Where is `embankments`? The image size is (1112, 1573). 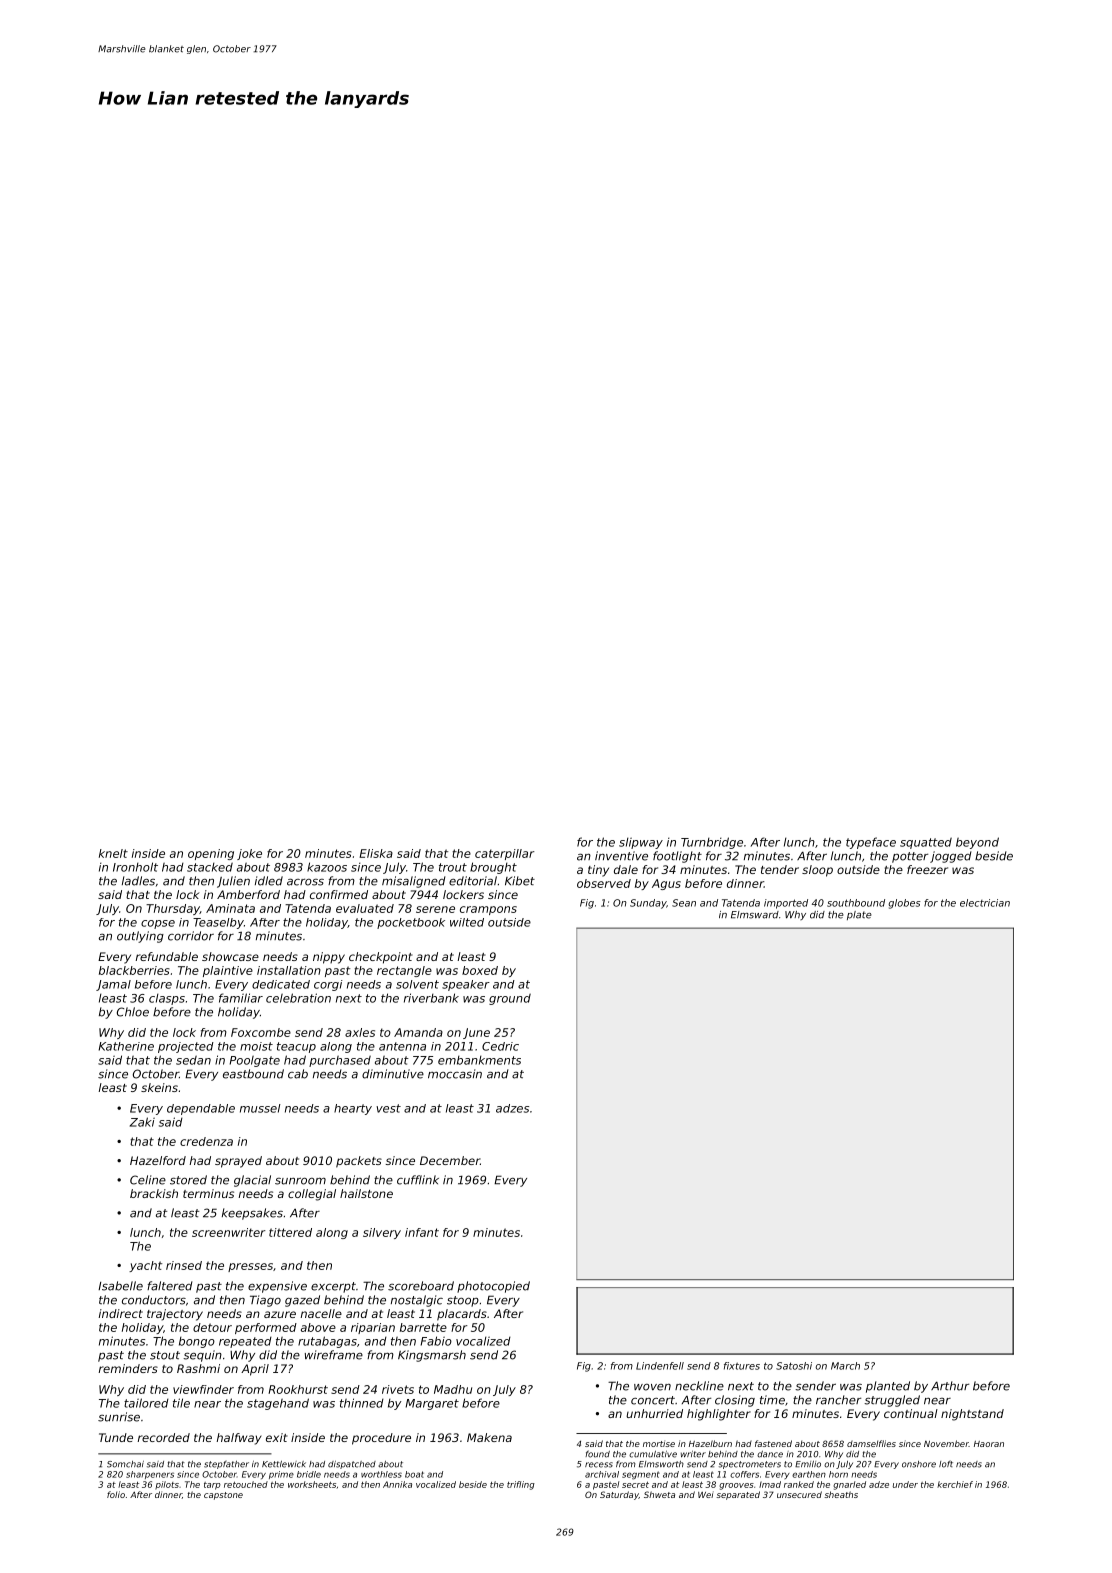
embankments is located at coordinates (479, 1060).
